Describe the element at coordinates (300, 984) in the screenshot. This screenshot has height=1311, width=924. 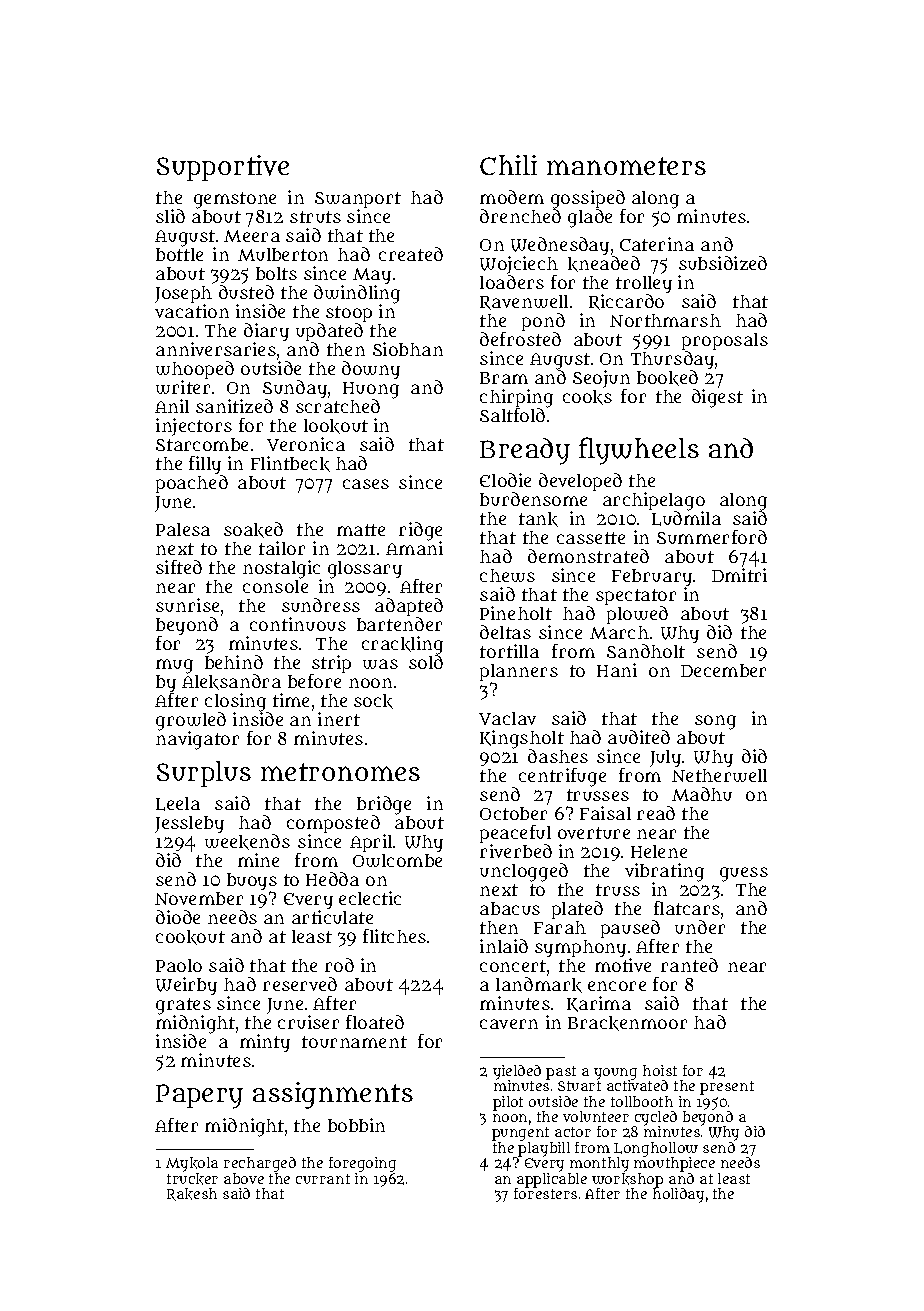
I see `reserved` at that location.
